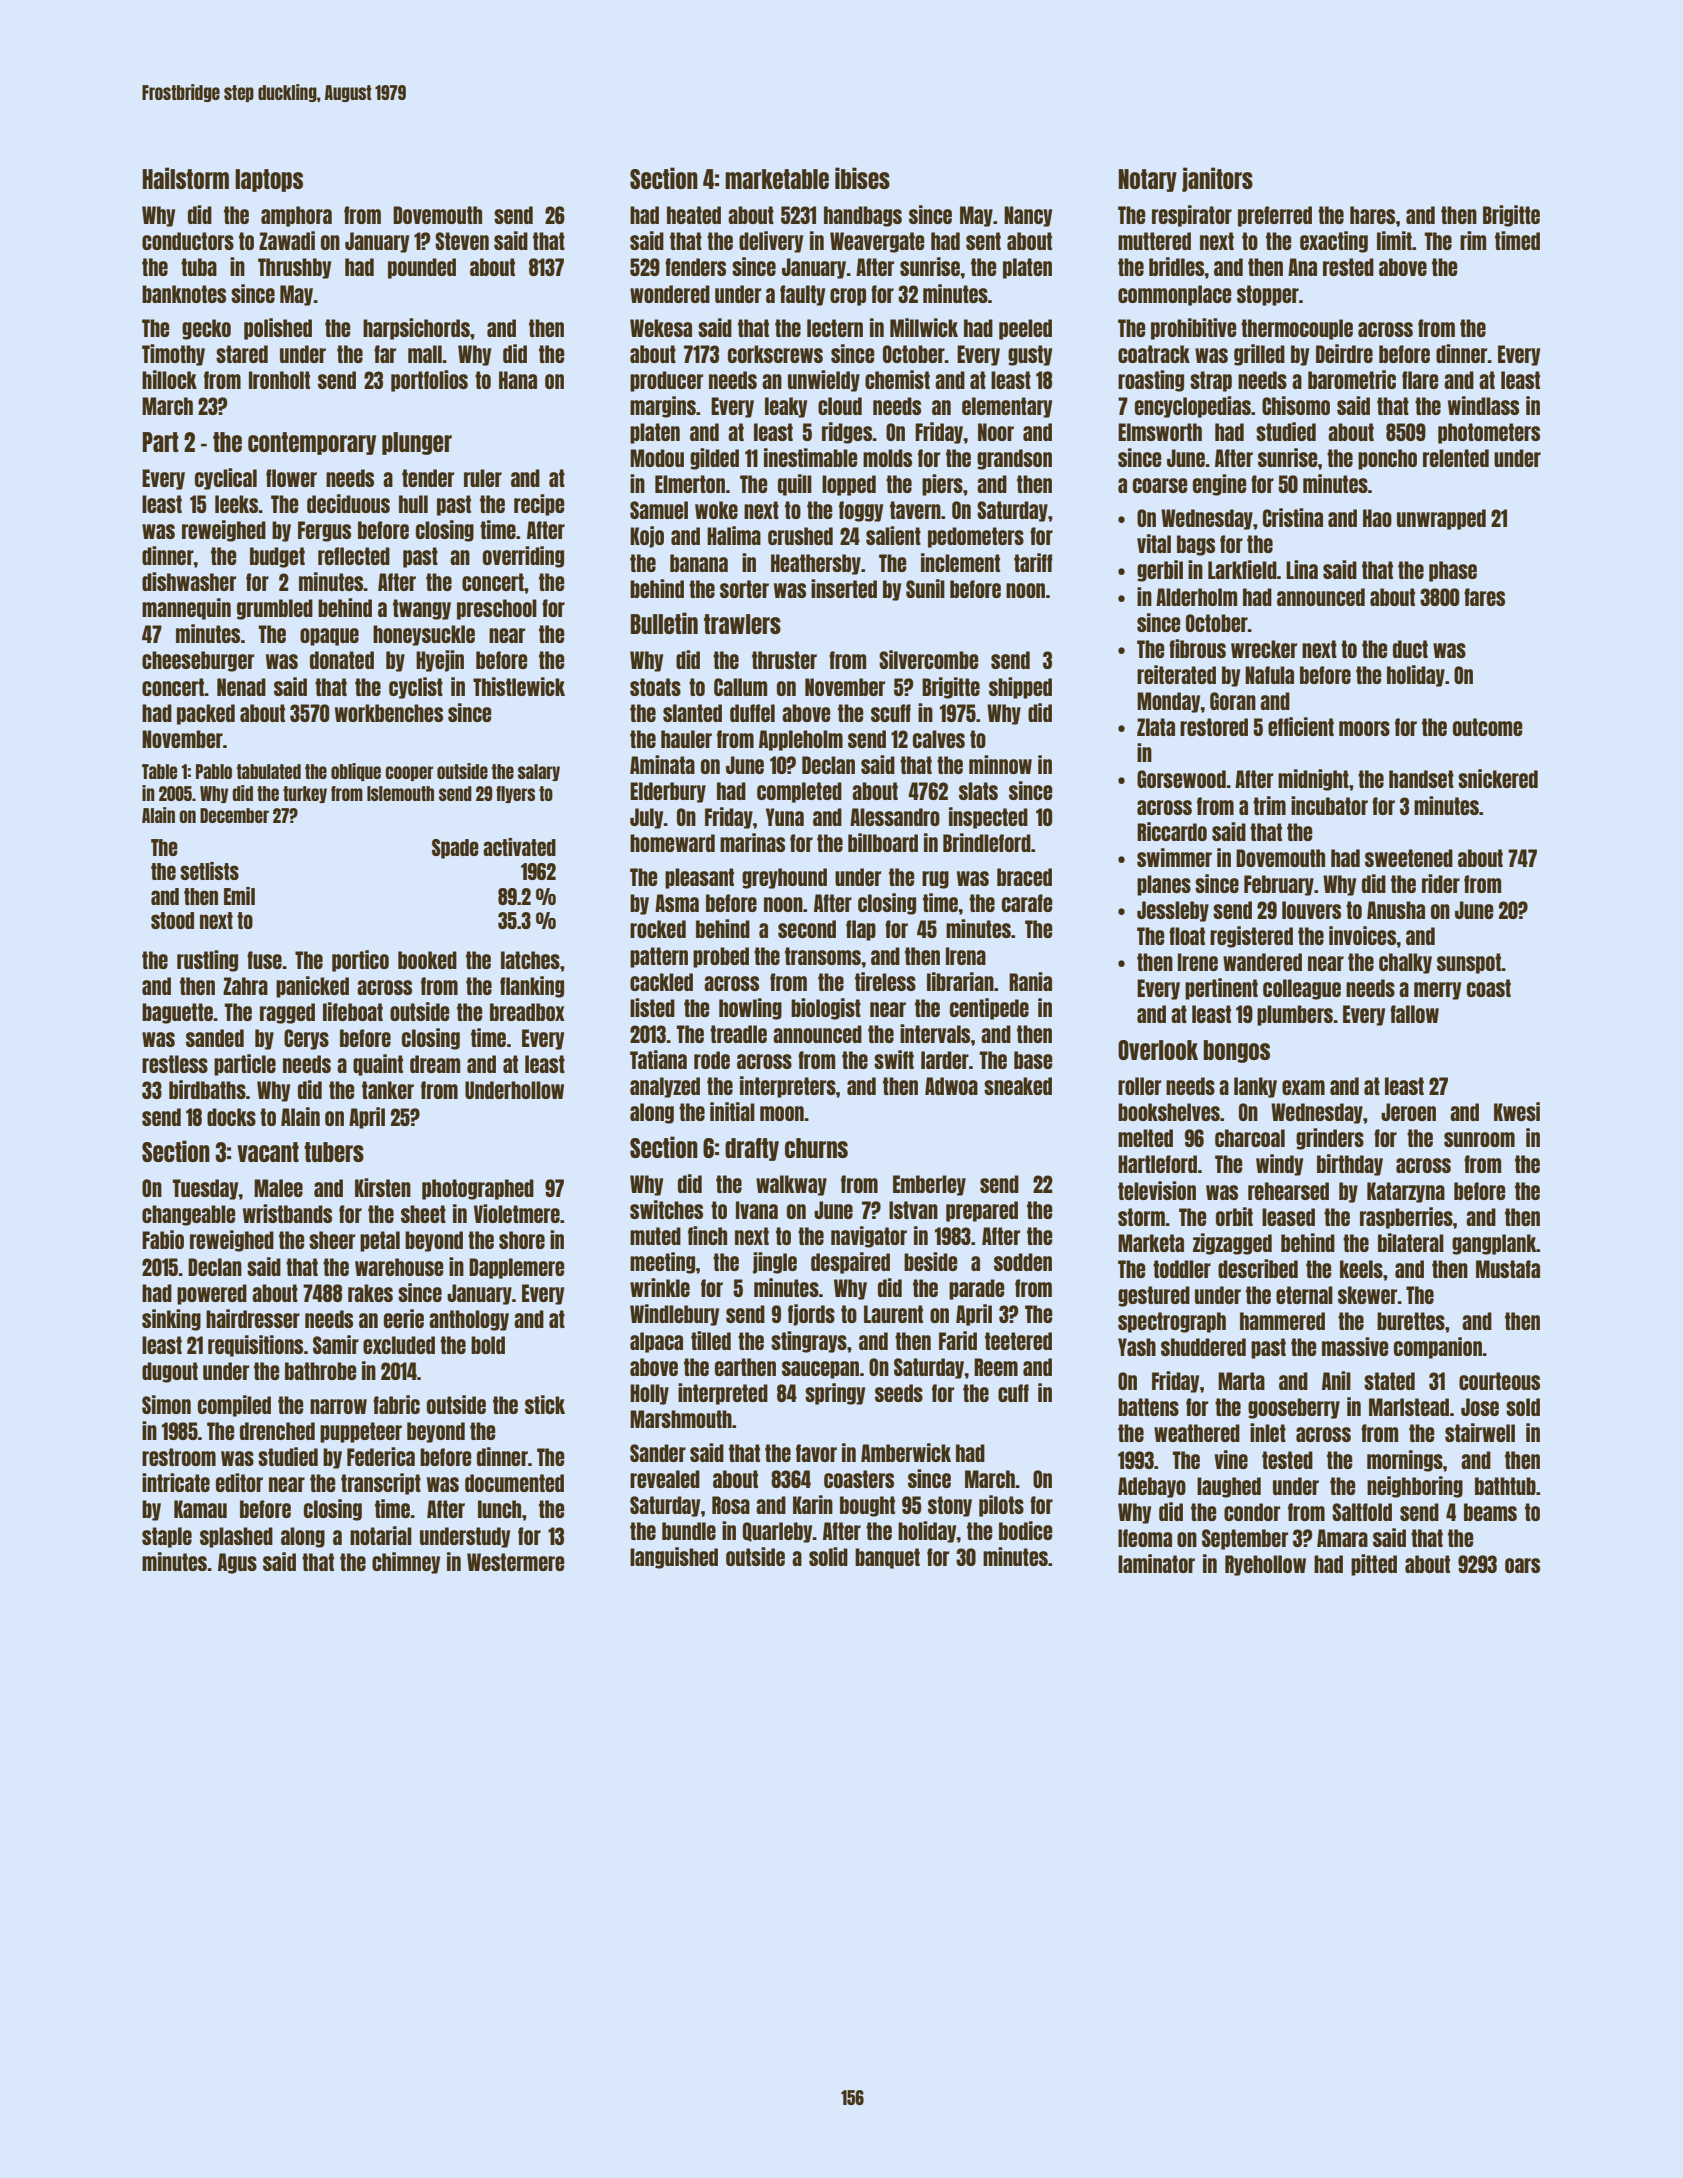 This screenshot has width=1683, height=2178. What do you see at coordinates (269, 180) in the screenshot?
I see `laptops` at bounding box center [269, 180].
